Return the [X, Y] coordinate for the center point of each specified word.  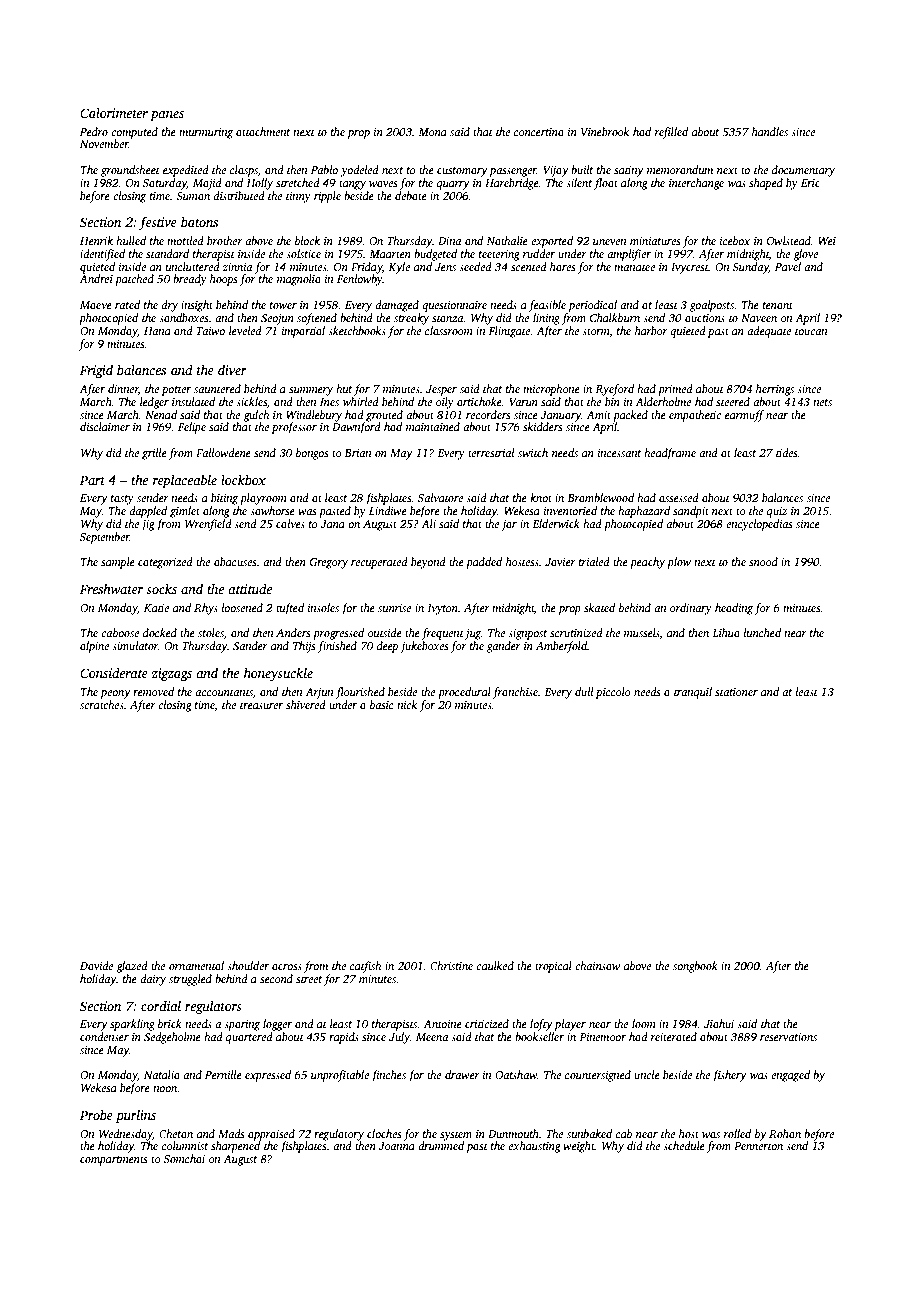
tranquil [693, 693]
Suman [193, 196]
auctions [705, 318]
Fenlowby [360, 280]
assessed [679, 497]
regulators [213, 1007]
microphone [551, 390]
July [399, 1038]
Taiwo [210, 331]
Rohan [785, 1133]
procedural [464, 693]
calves [290, 523]
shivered [306, 704]
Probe [96, 1115]
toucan [811, 331]
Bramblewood [600, 497]
